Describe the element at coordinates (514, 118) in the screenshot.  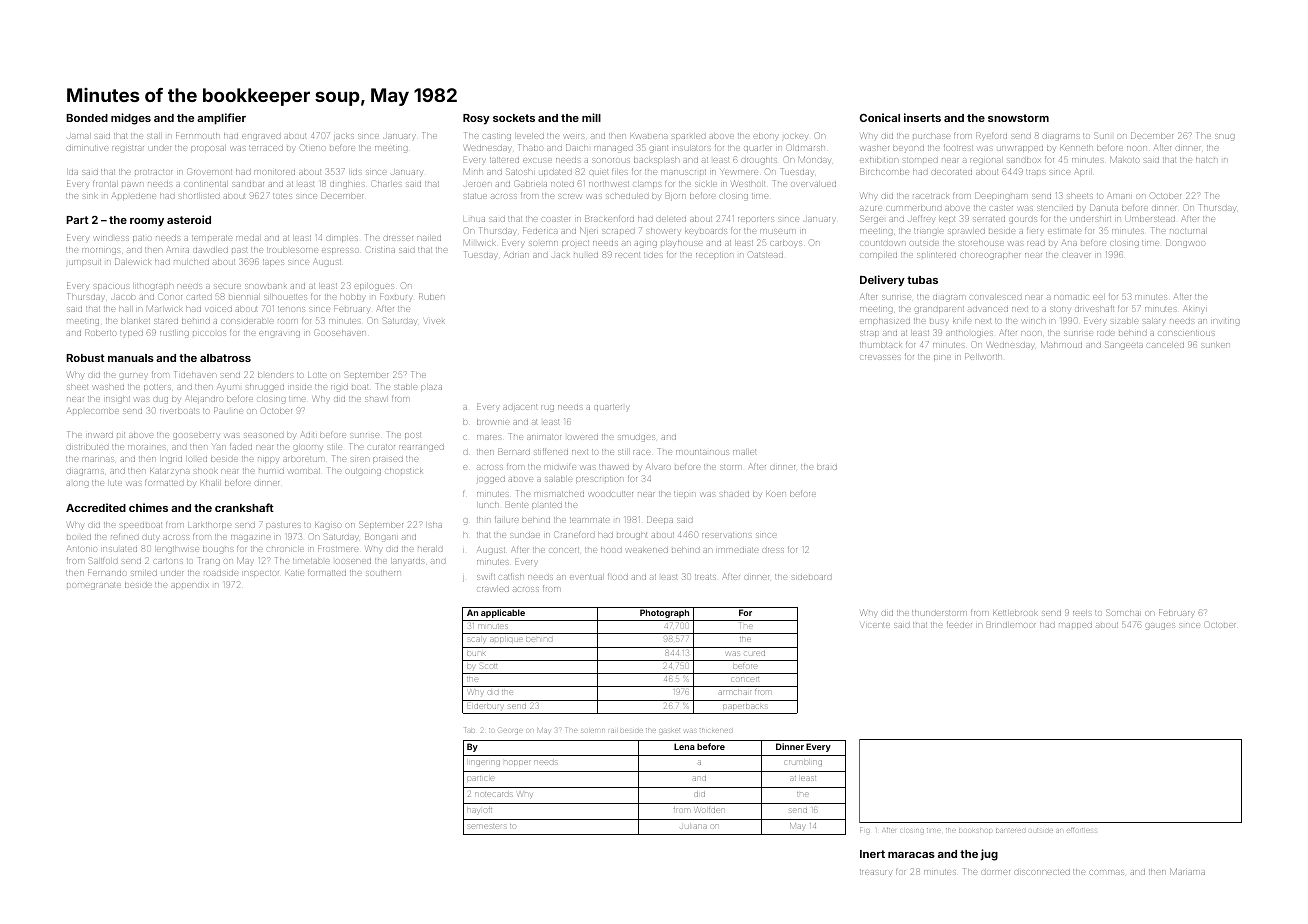
I see `sockets` at that location.
